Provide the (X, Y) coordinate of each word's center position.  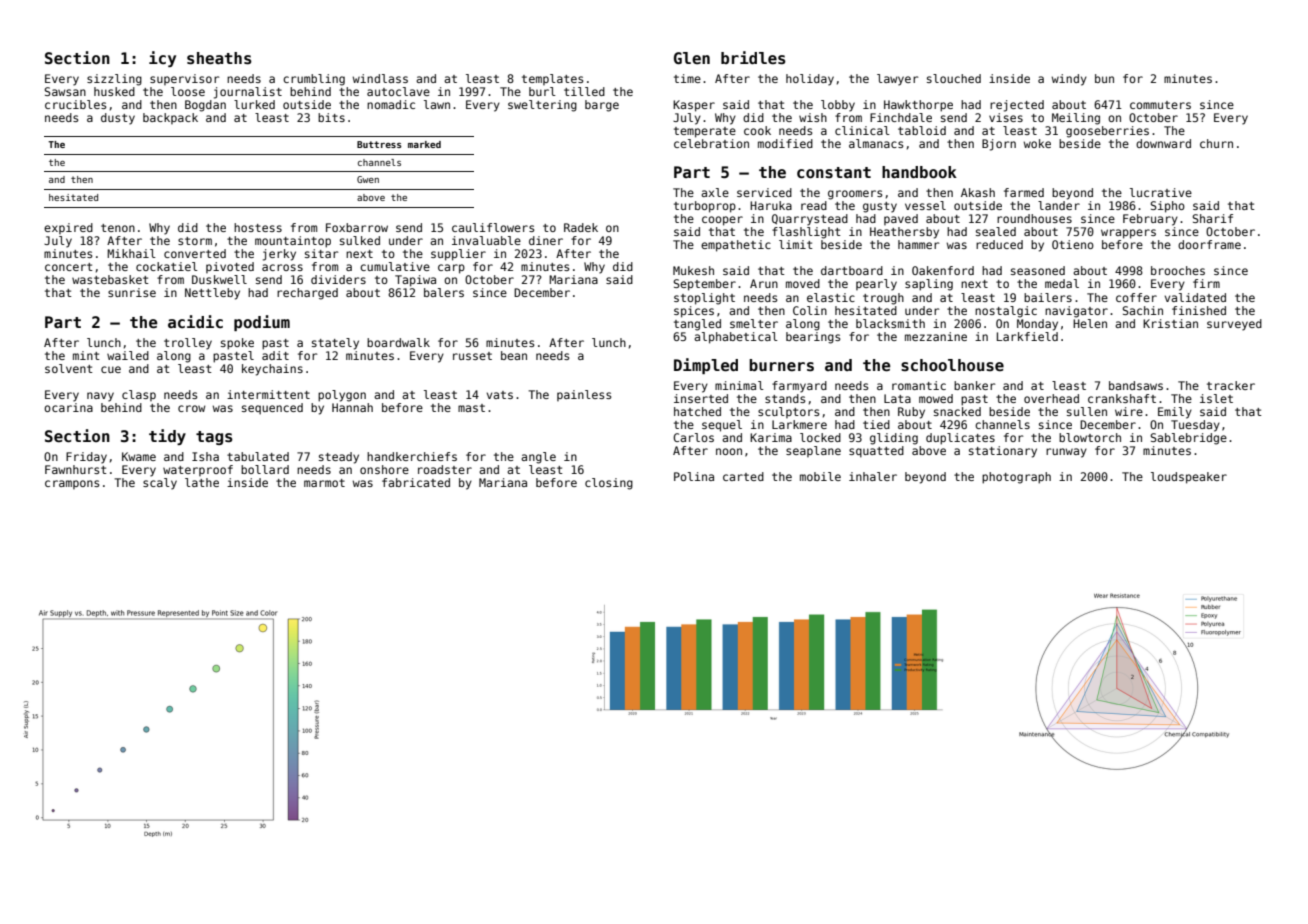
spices (694, 312)
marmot (324, 483)
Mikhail (131, 253)
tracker (1231, 385)
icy (162, 59)
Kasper (694, 106)
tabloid (922, 130)
